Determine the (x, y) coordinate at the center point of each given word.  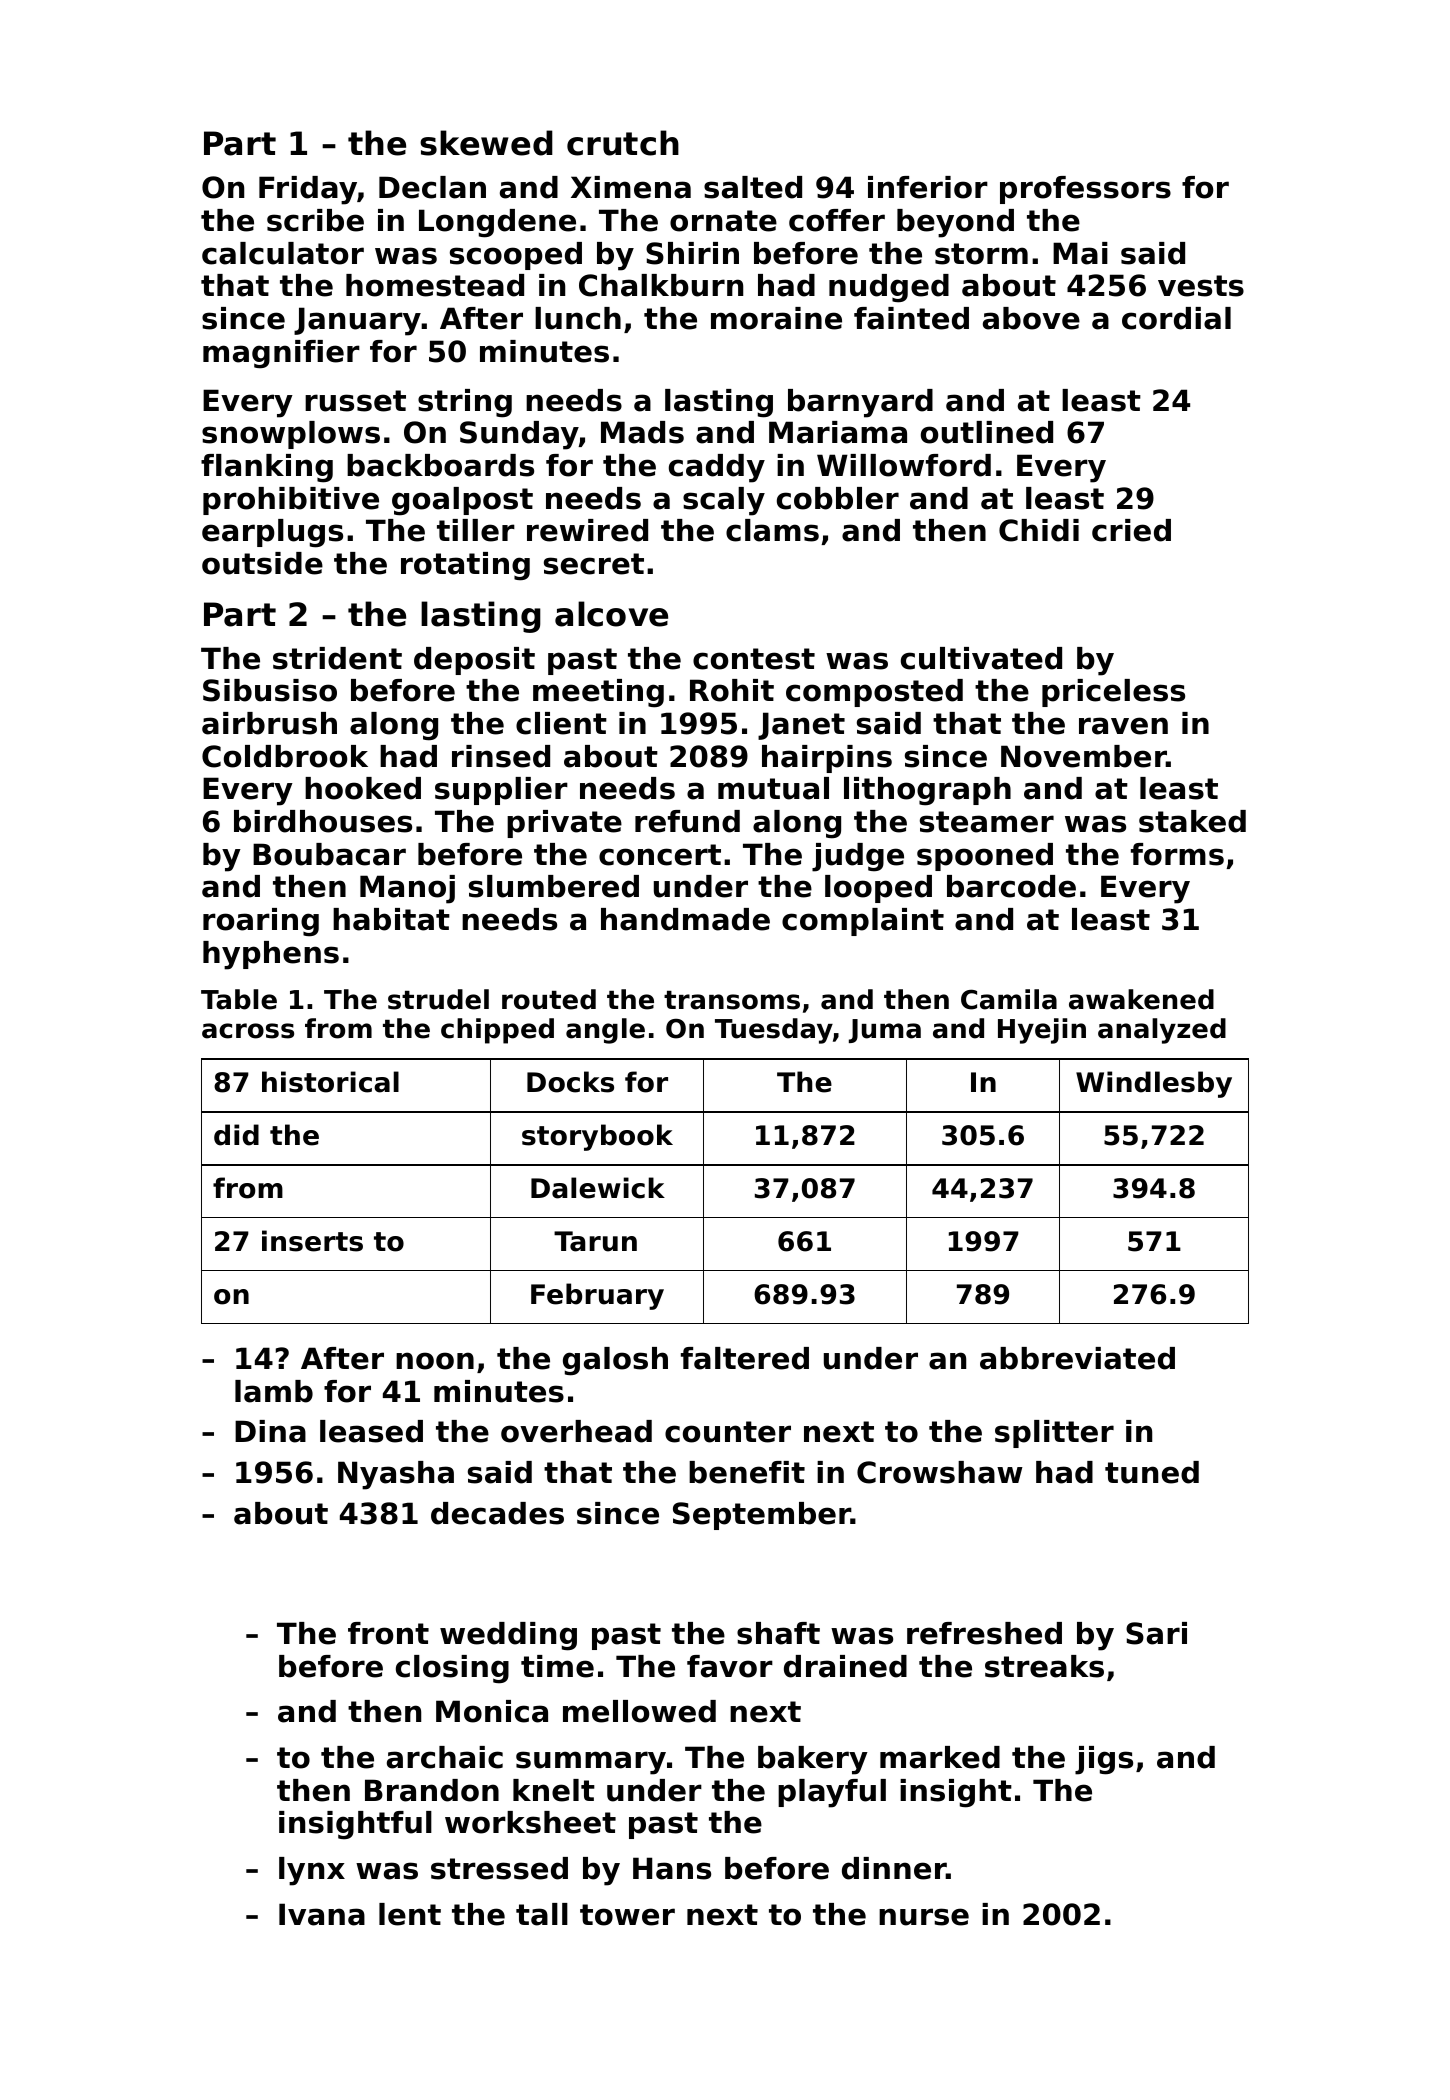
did (236, 1135)
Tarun (595, 1241)
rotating (465, 566)
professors (1085, 190)
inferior (928, 187)
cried (1131, 530)
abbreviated (1077, 1358)
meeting (598, 693)
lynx (312, 1871)
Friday (308, 190)
